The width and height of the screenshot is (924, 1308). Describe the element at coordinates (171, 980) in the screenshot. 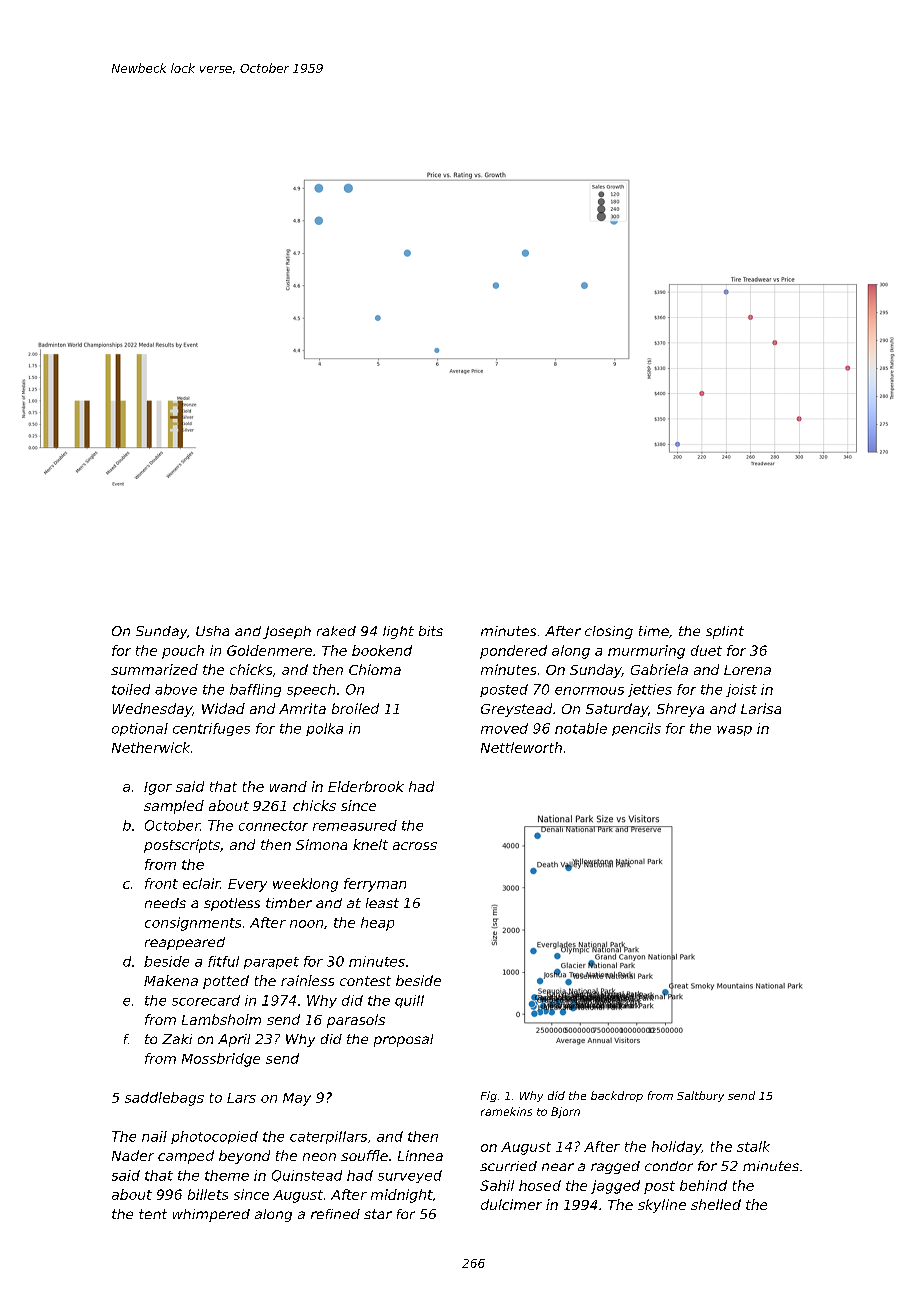

I see `Makena` at that location.
